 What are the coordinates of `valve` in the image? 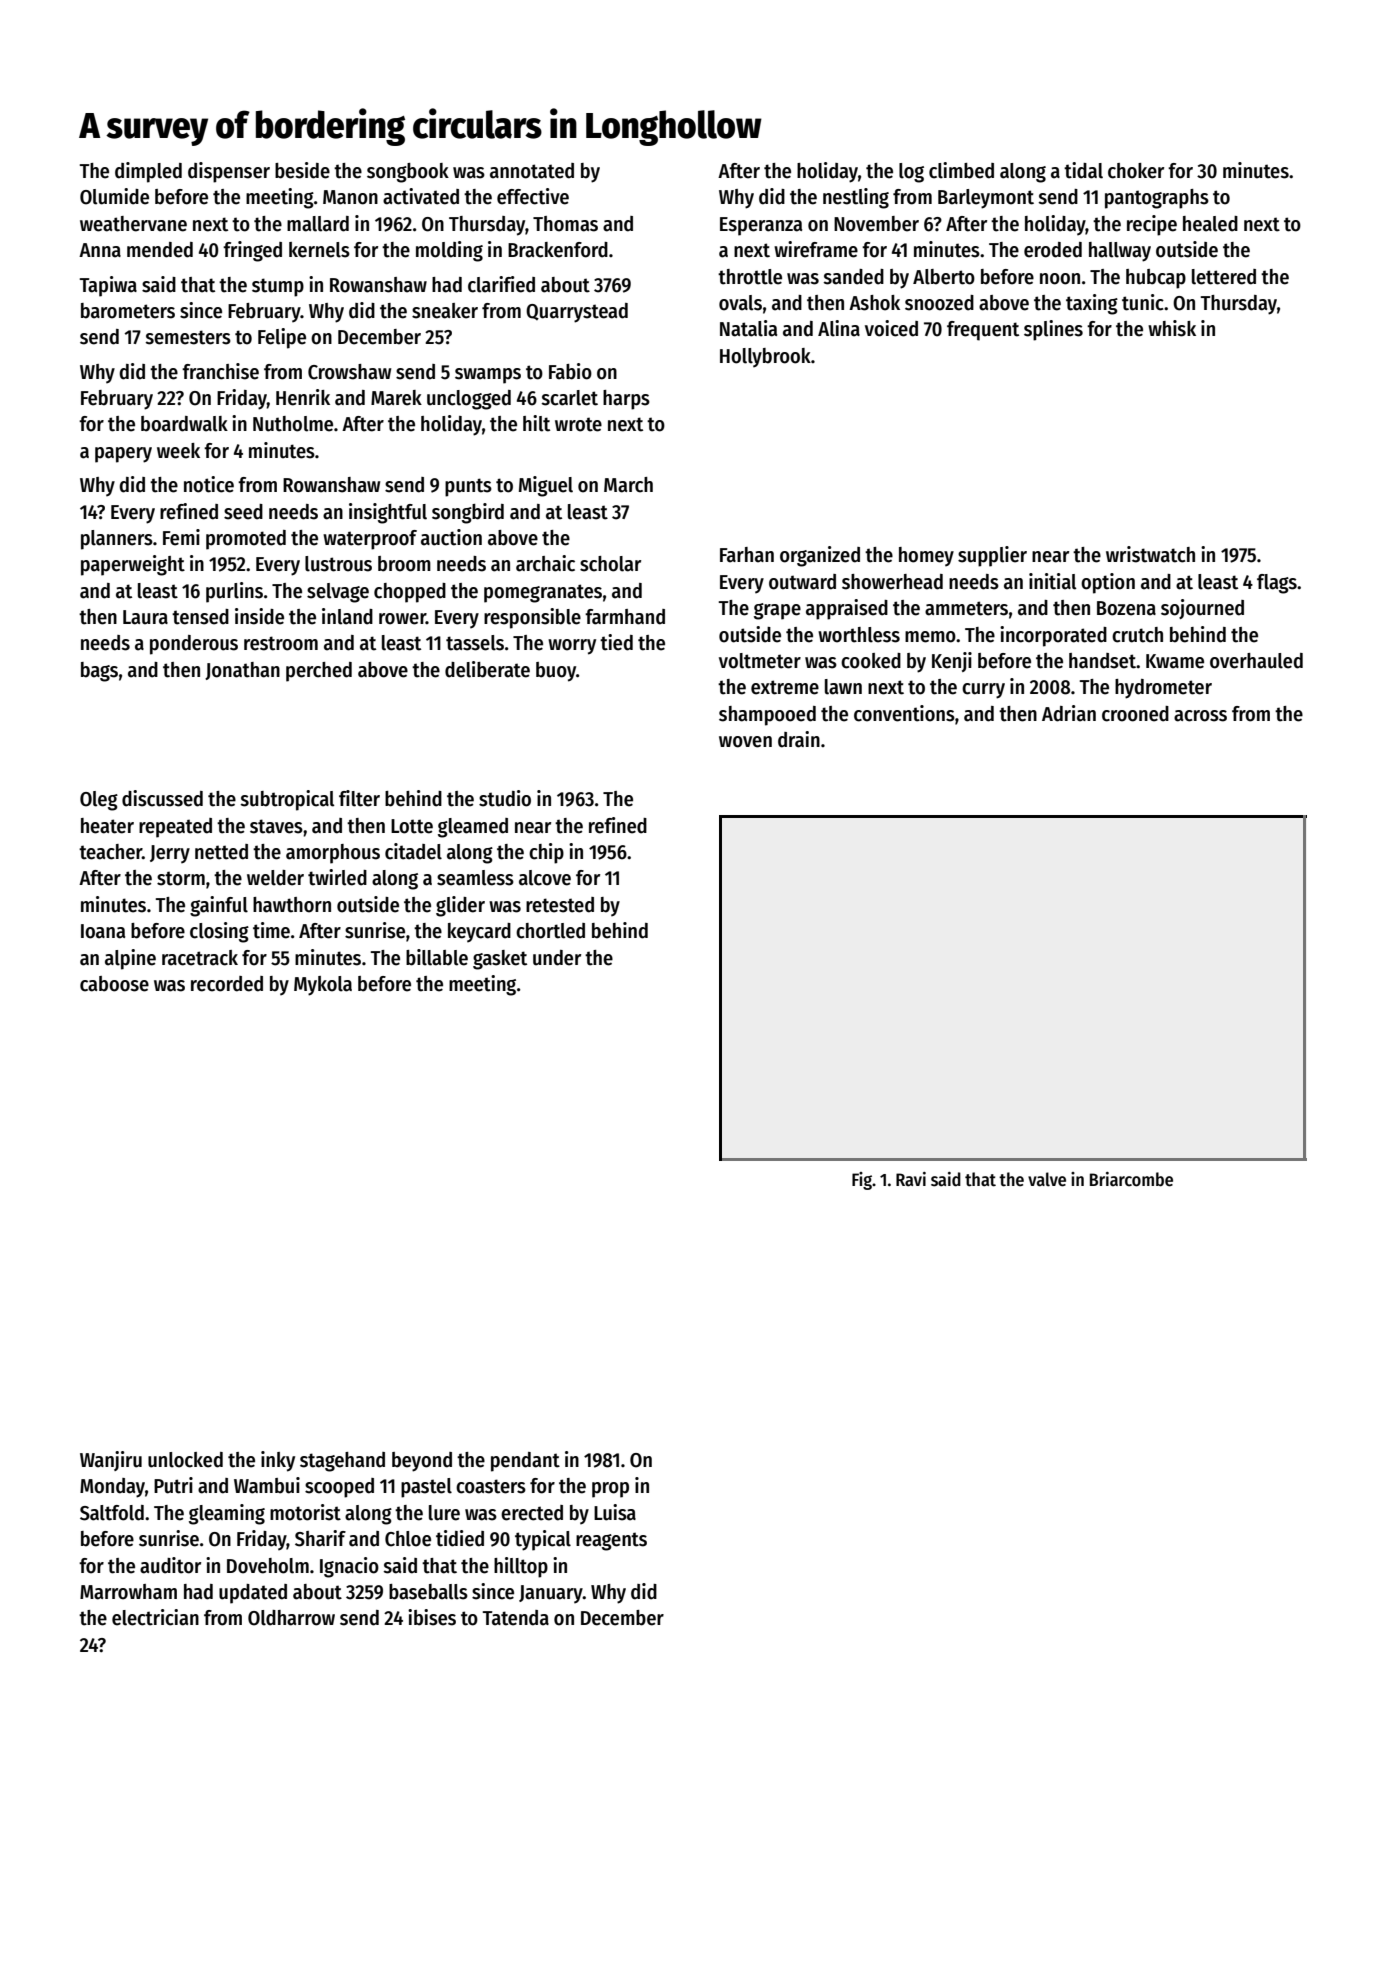 It's located at (1047, 1179).
